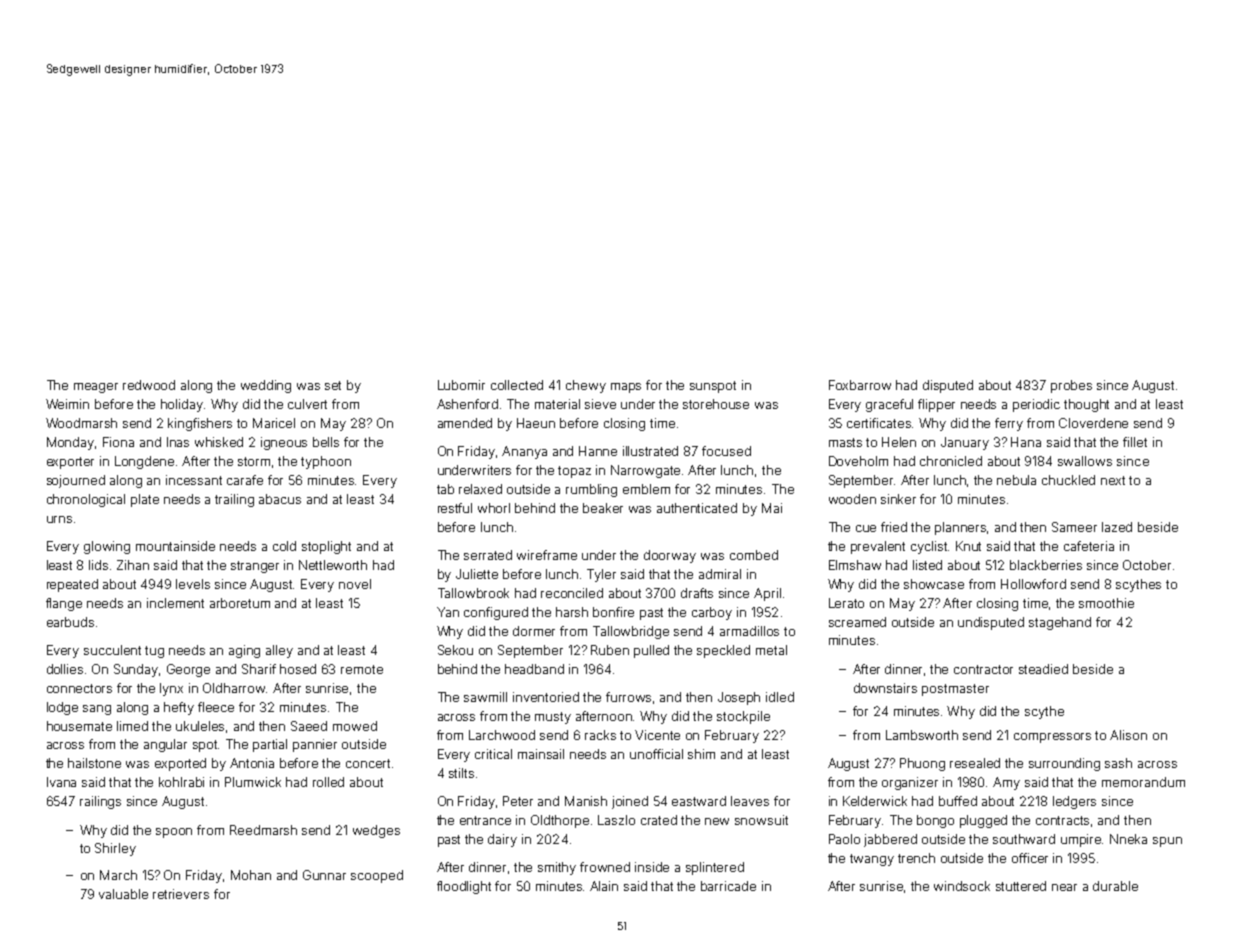 The width and height of the screenshot is (1233, 952). I want to click on resealed, so click(975, 763).
